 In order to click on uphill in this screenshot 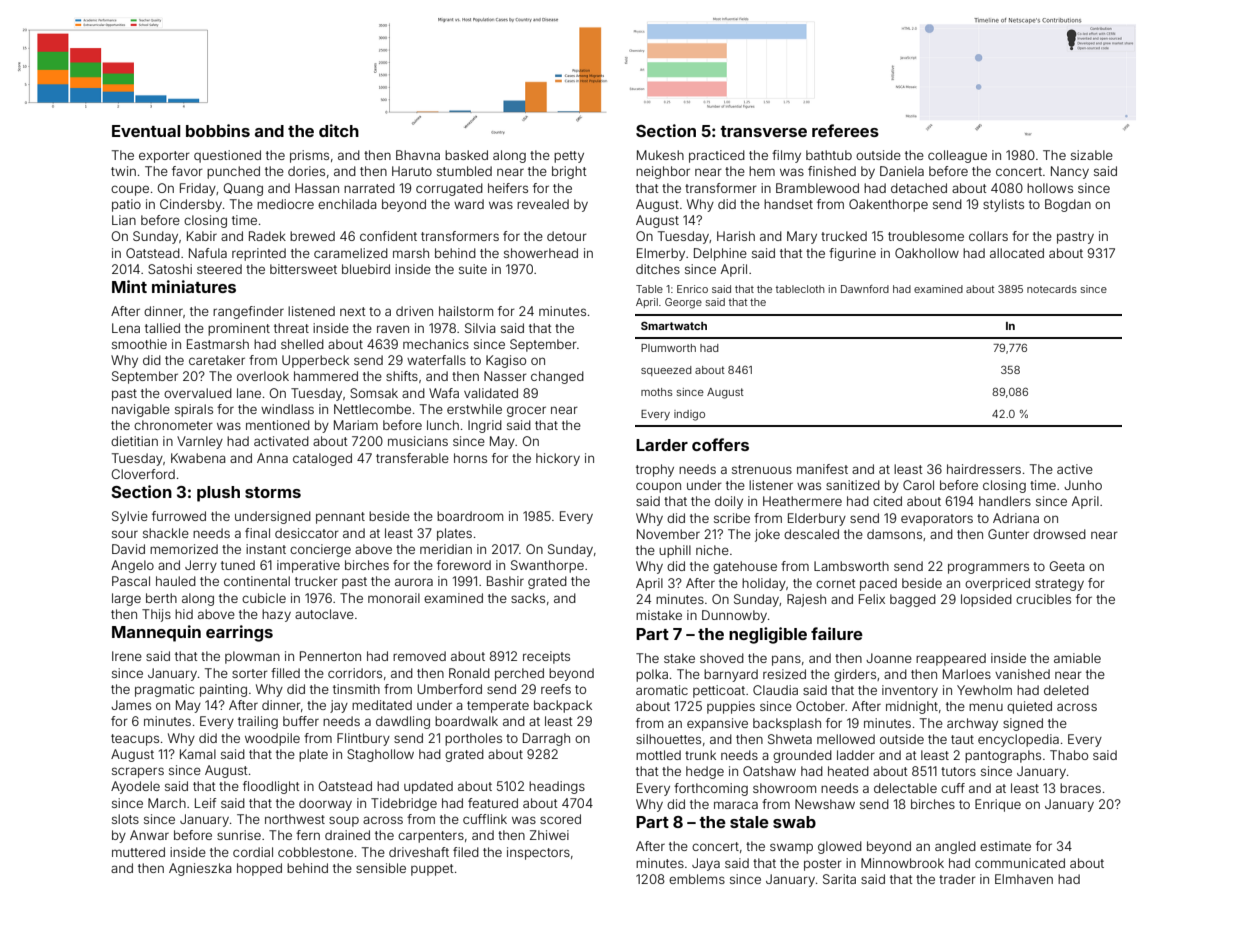, I will do `click(675, 551)`.
